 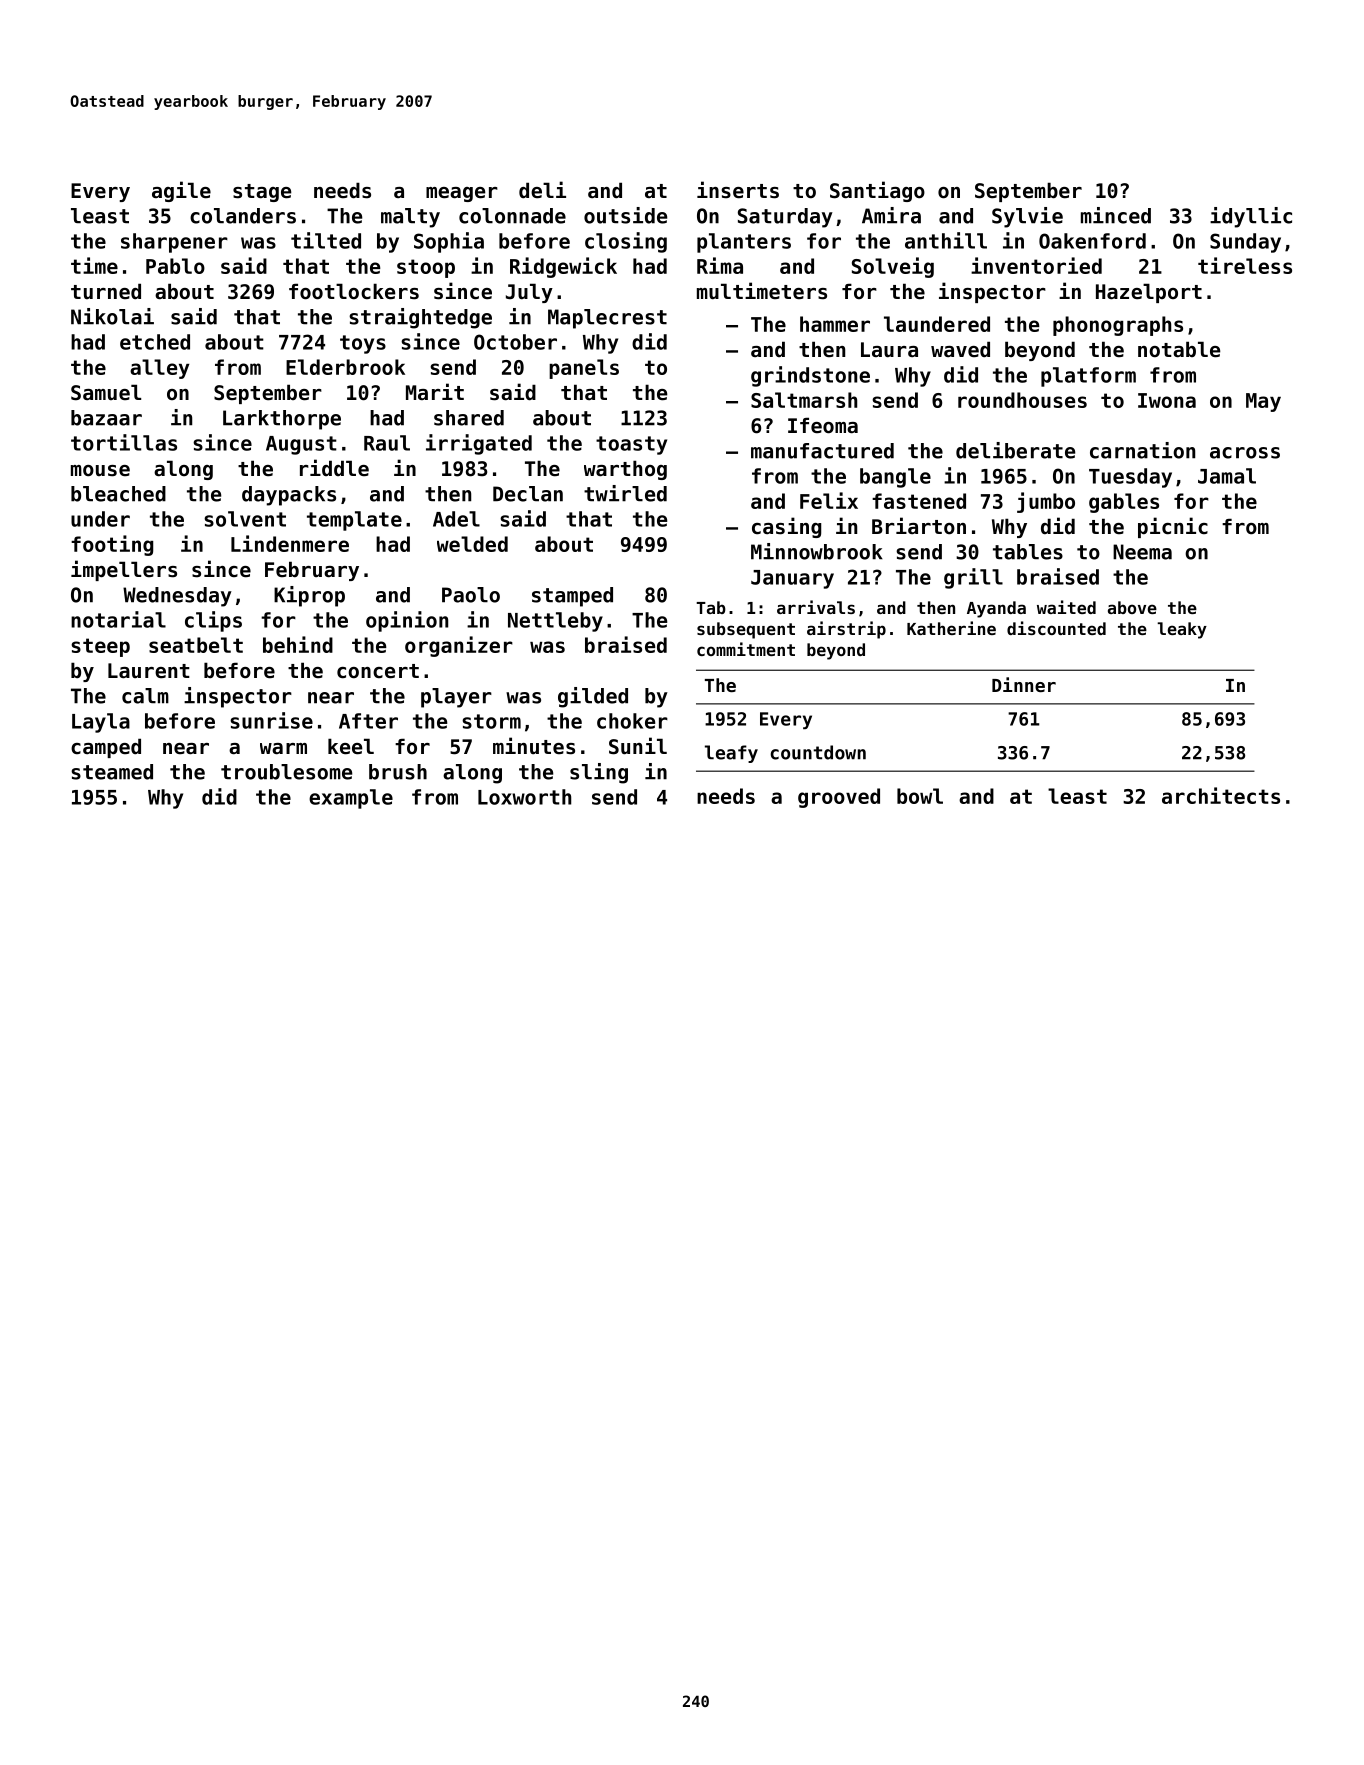 I want to click on Neema, so click(x=1142, y=552).
